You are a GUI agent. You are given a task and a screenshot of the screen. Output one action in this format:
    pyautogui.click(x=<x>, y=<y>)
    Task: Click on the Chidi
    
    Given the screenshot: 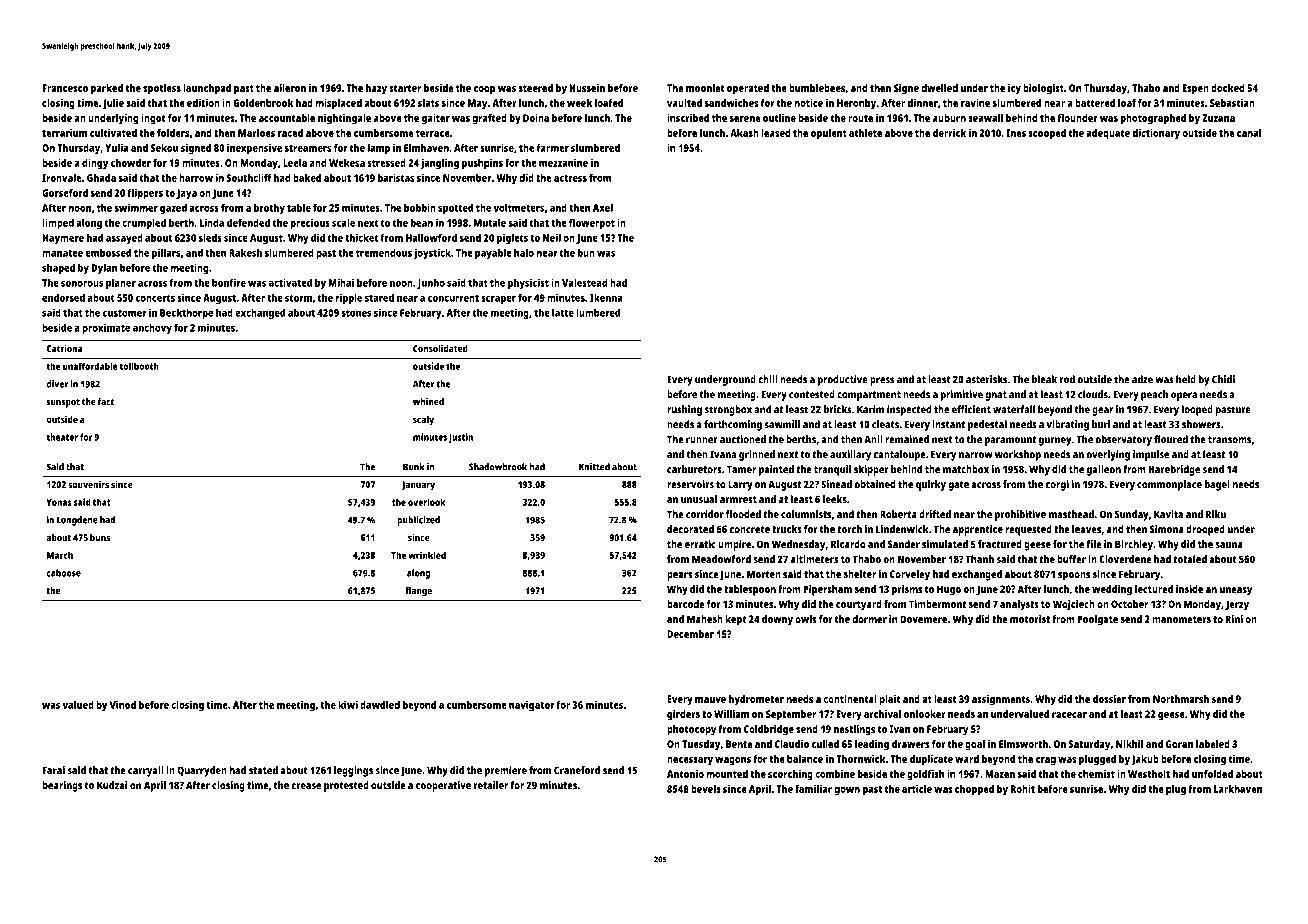 What is the action you would take?
    pyautogui.click(x=1223, y=379)
